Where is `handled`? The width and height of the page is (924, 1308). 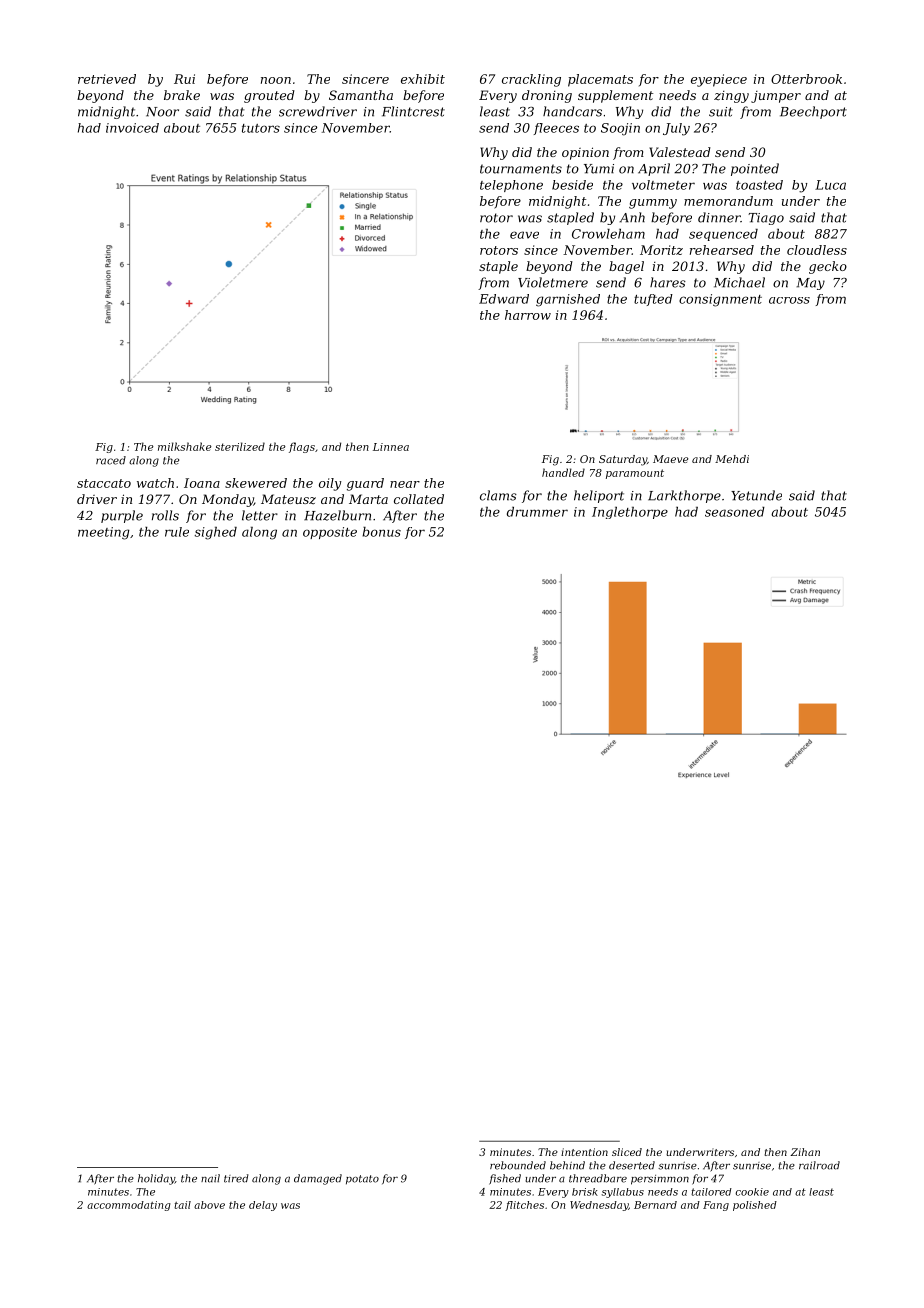 handled is located at coordinates (563, 472).
